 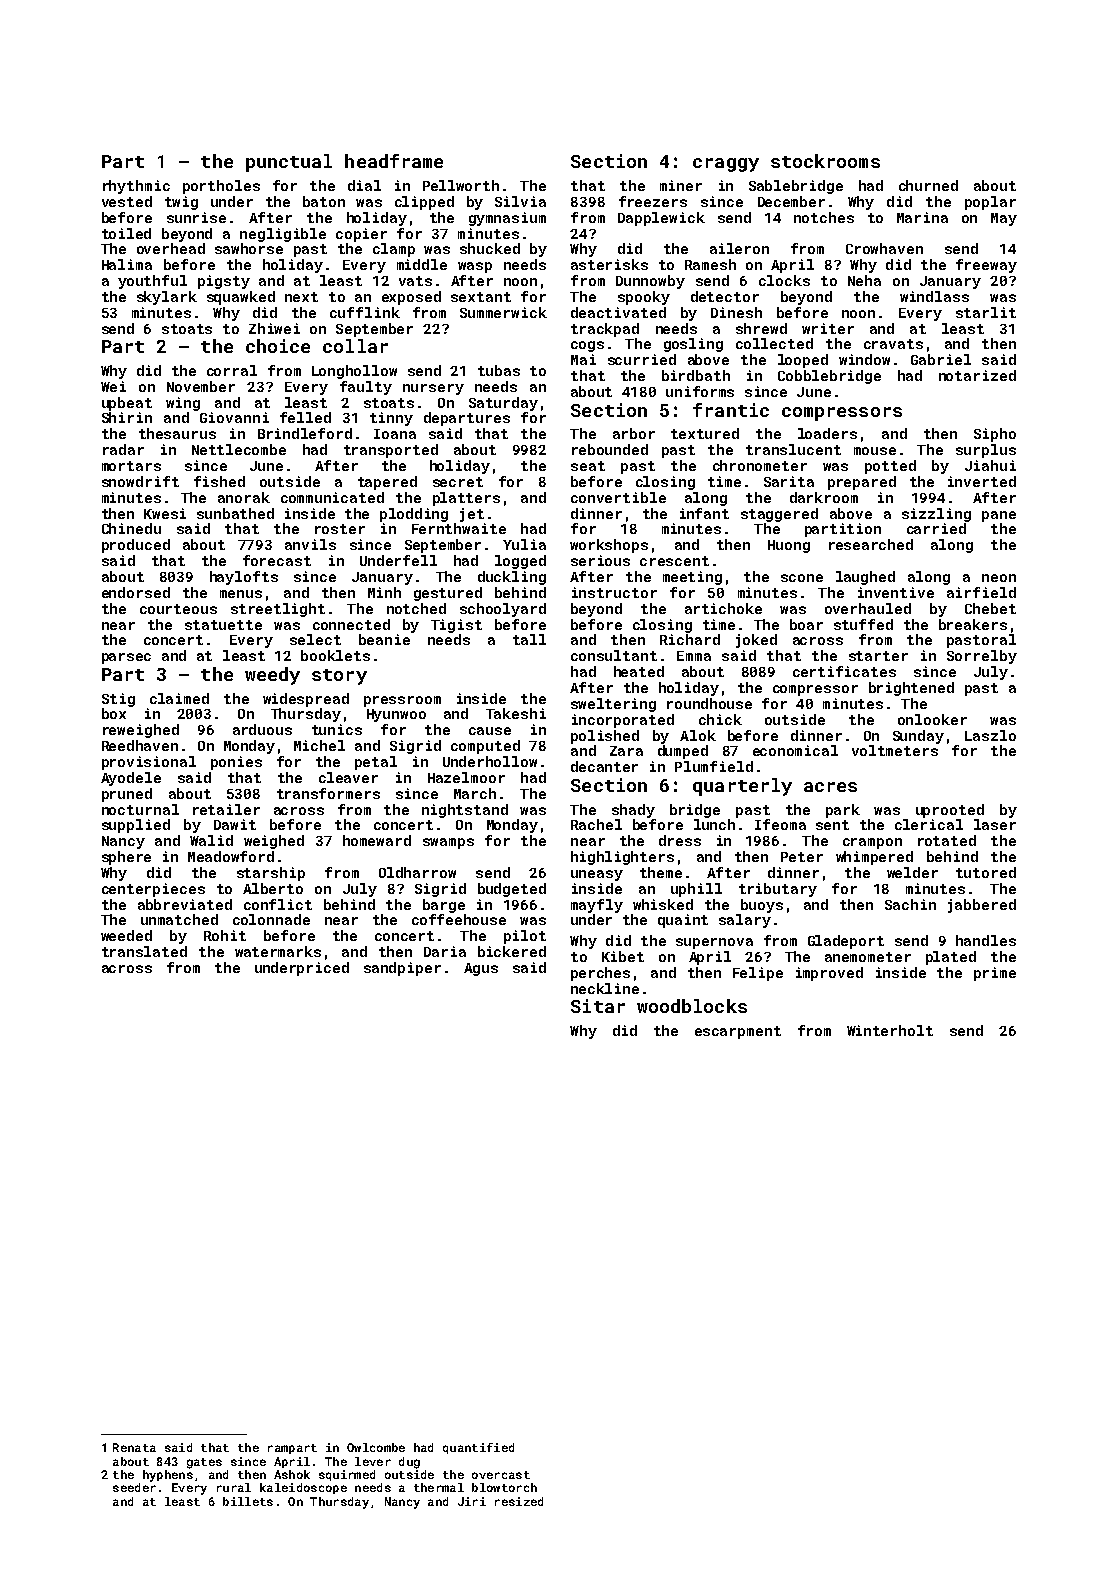 What do you see at coordinates (248, 1501) in the screenshot?
I see `billets` at bounding box center [248, 1501].
